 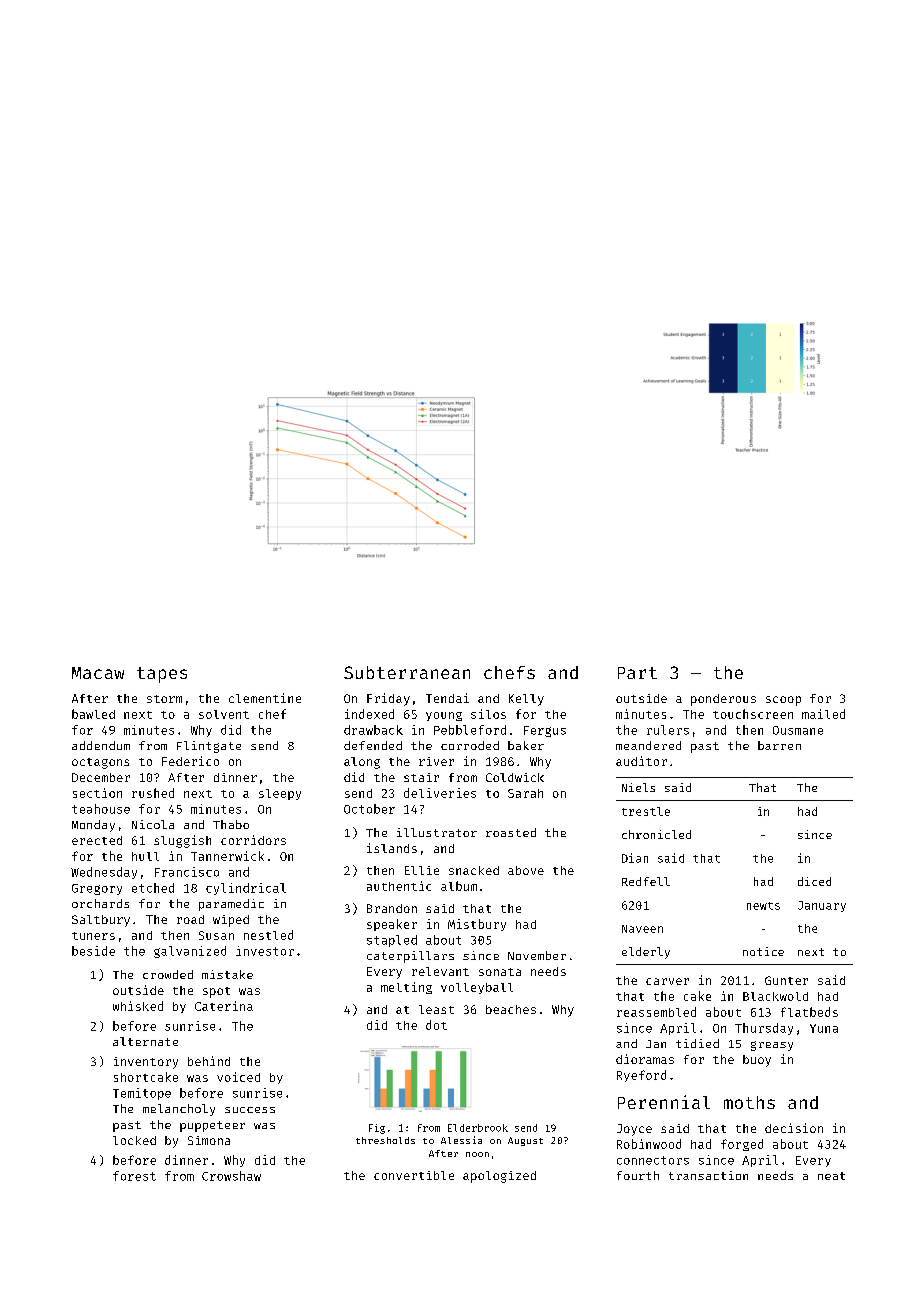 I want to click on chronicled, so click(x=656, y=834).
